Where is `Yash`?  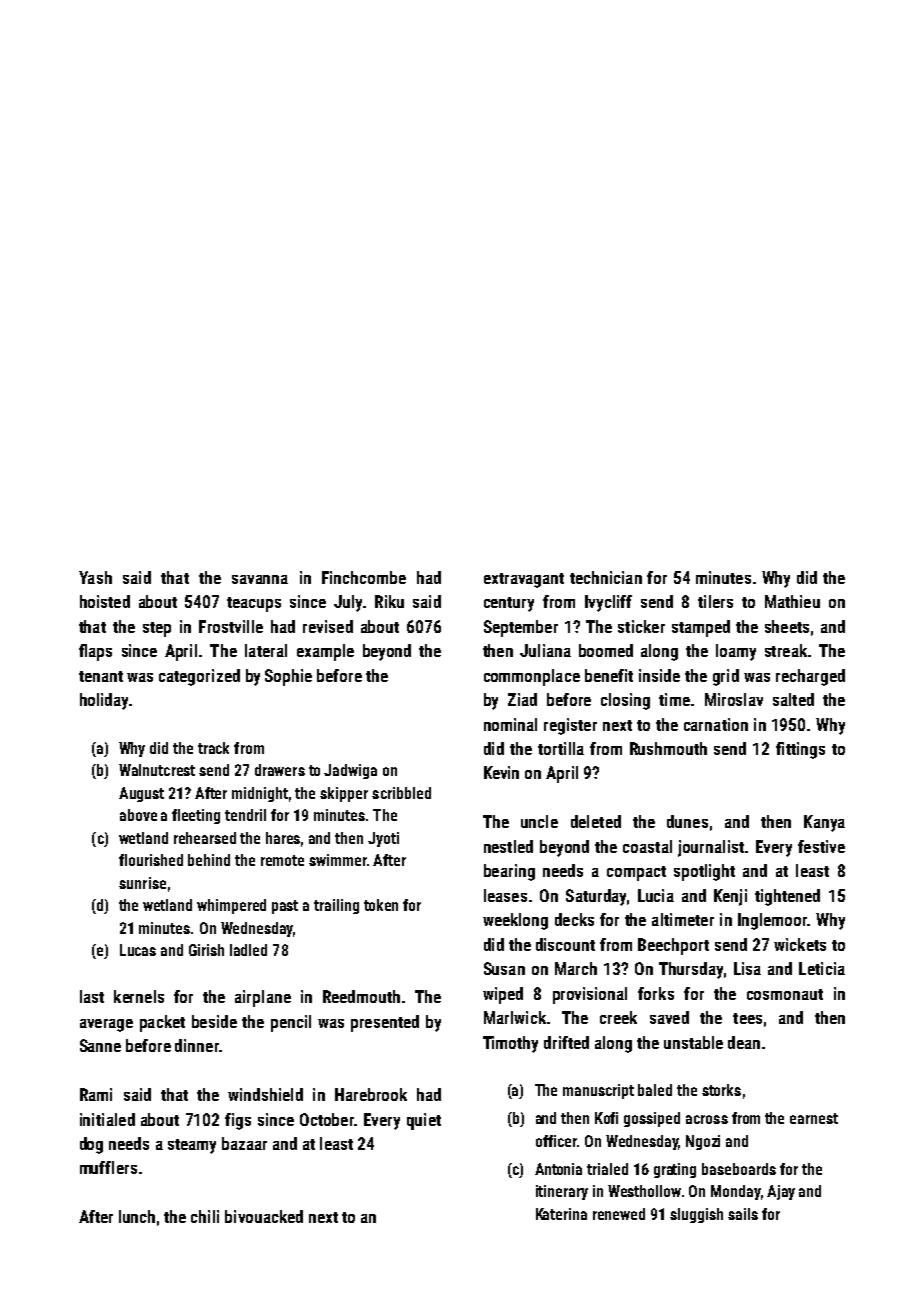 Yash is located at coordinates (95, 577).
